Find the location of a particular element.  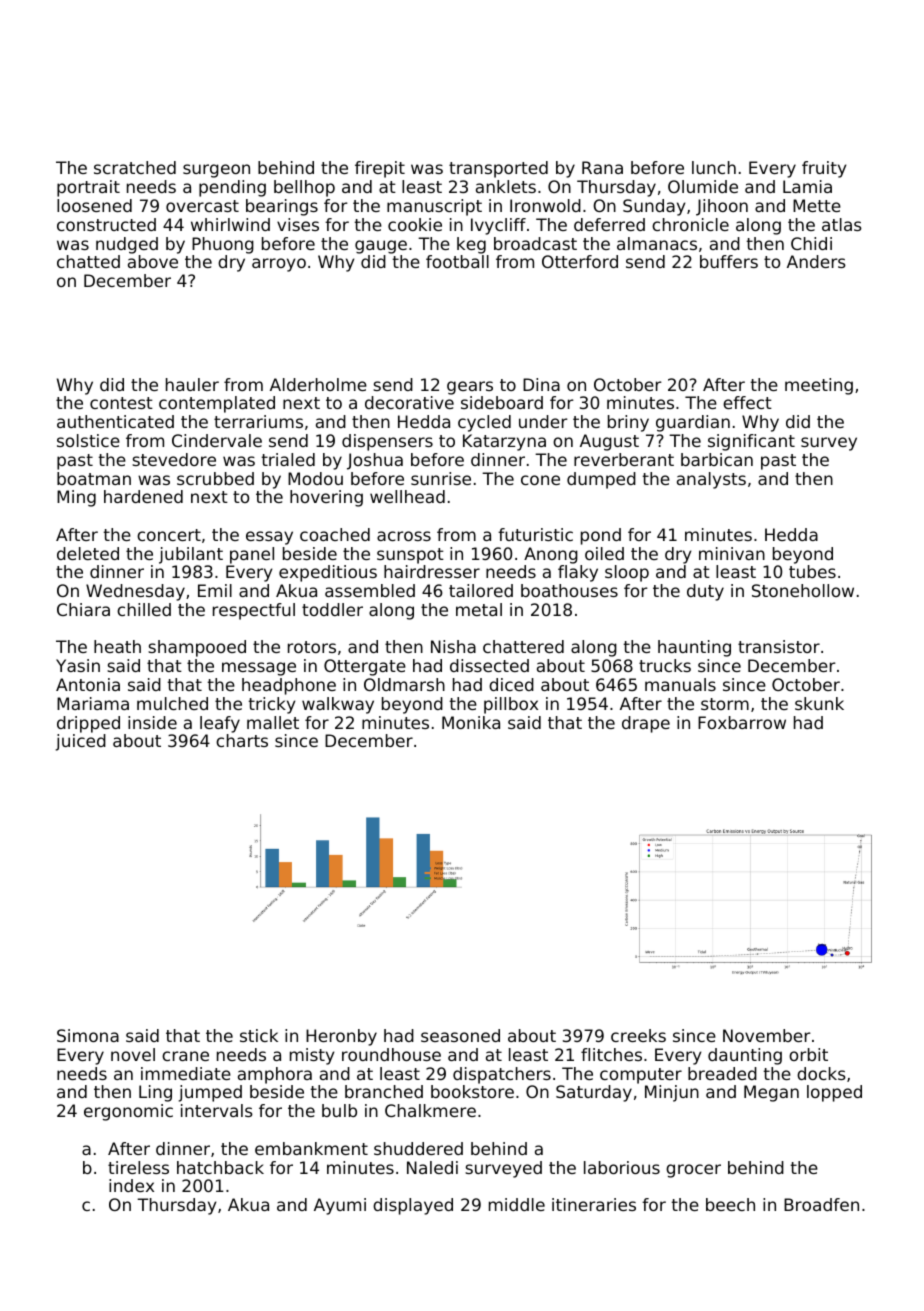

effect is located at coordinates (747, 402).
